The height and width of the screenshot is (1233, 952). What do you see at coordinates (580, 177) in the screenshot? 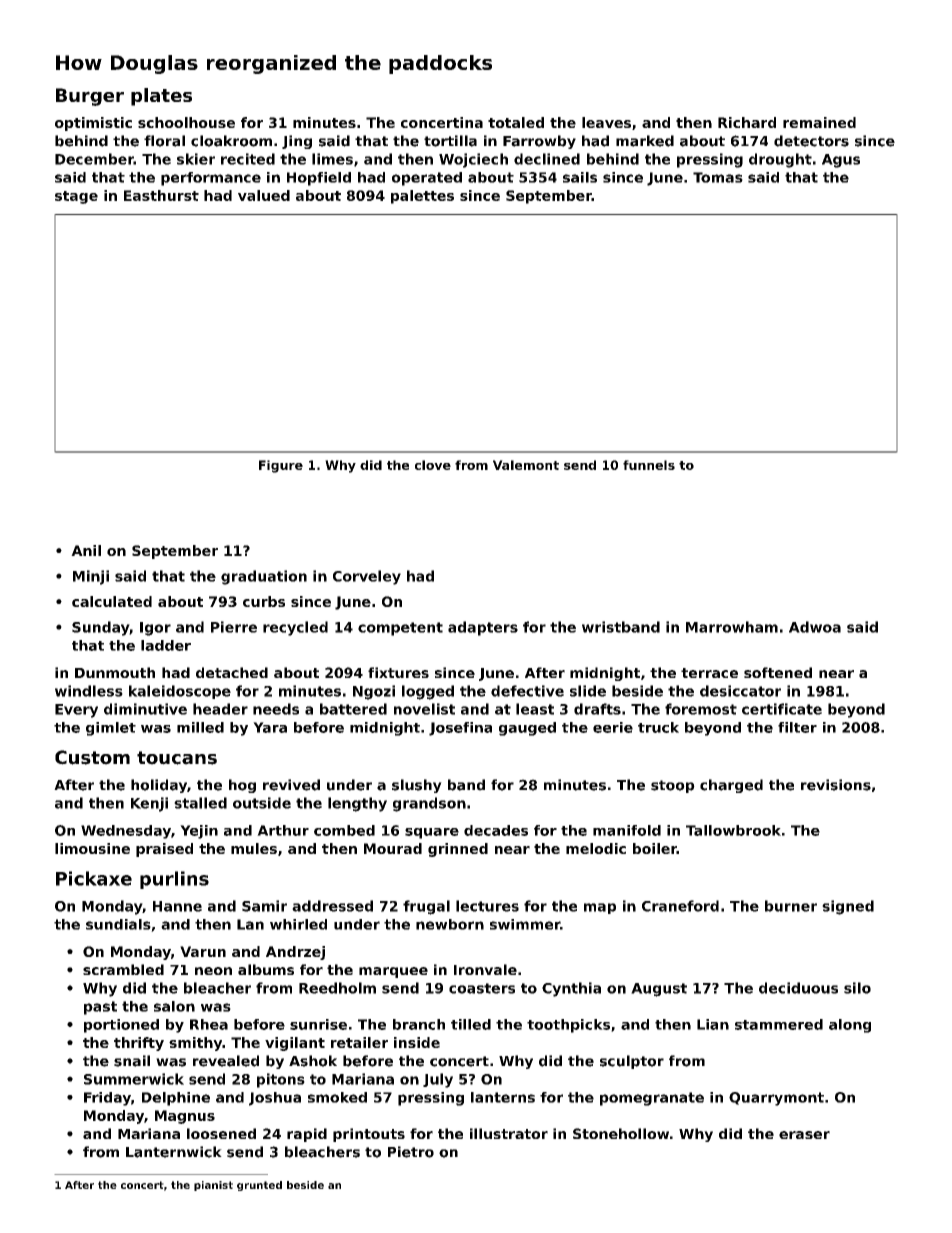
I see `sails` at bounding box center [580, 177].
